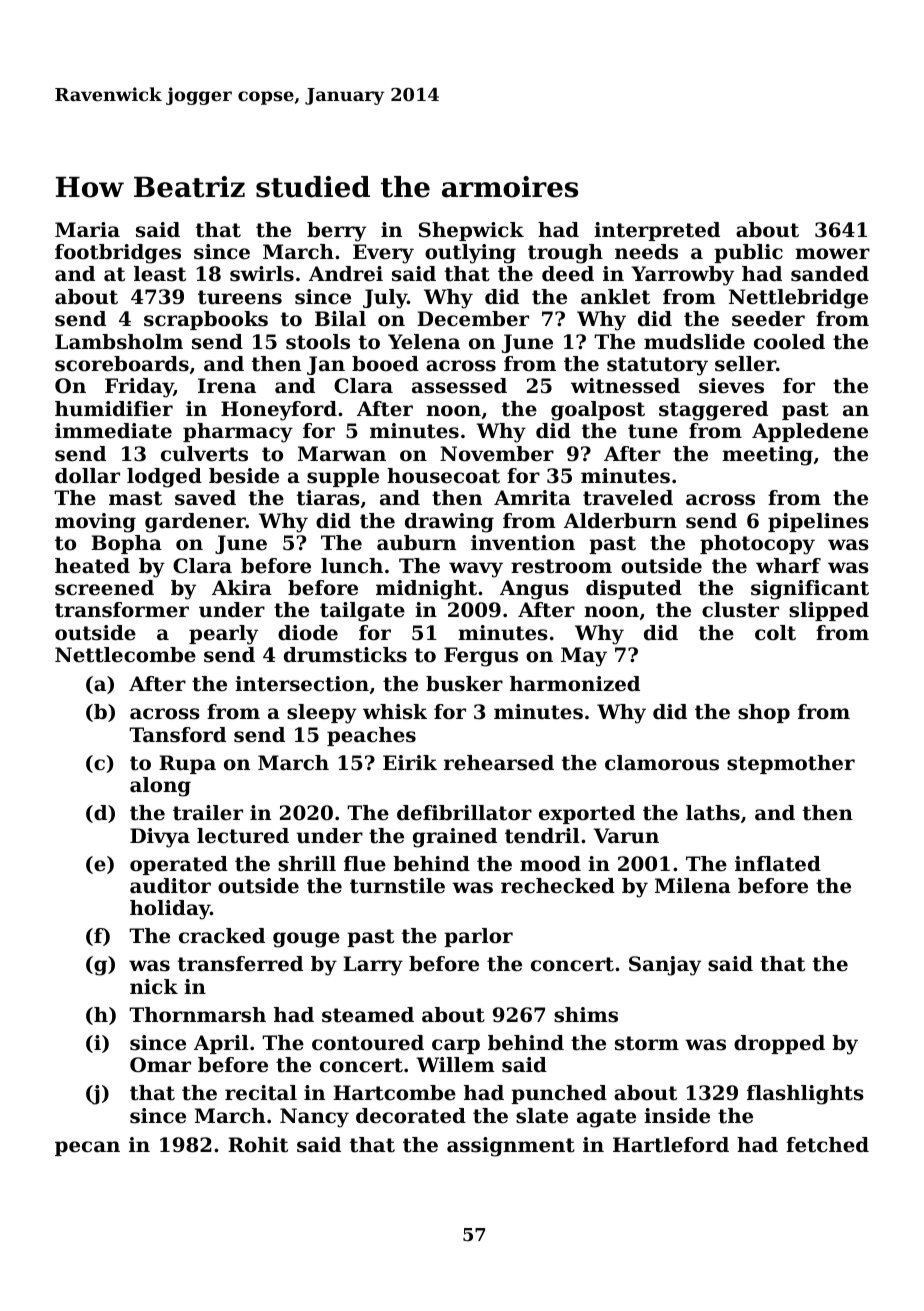  Describe the element at coordinates (104, 588) in the image. I see `screened` at that location.
